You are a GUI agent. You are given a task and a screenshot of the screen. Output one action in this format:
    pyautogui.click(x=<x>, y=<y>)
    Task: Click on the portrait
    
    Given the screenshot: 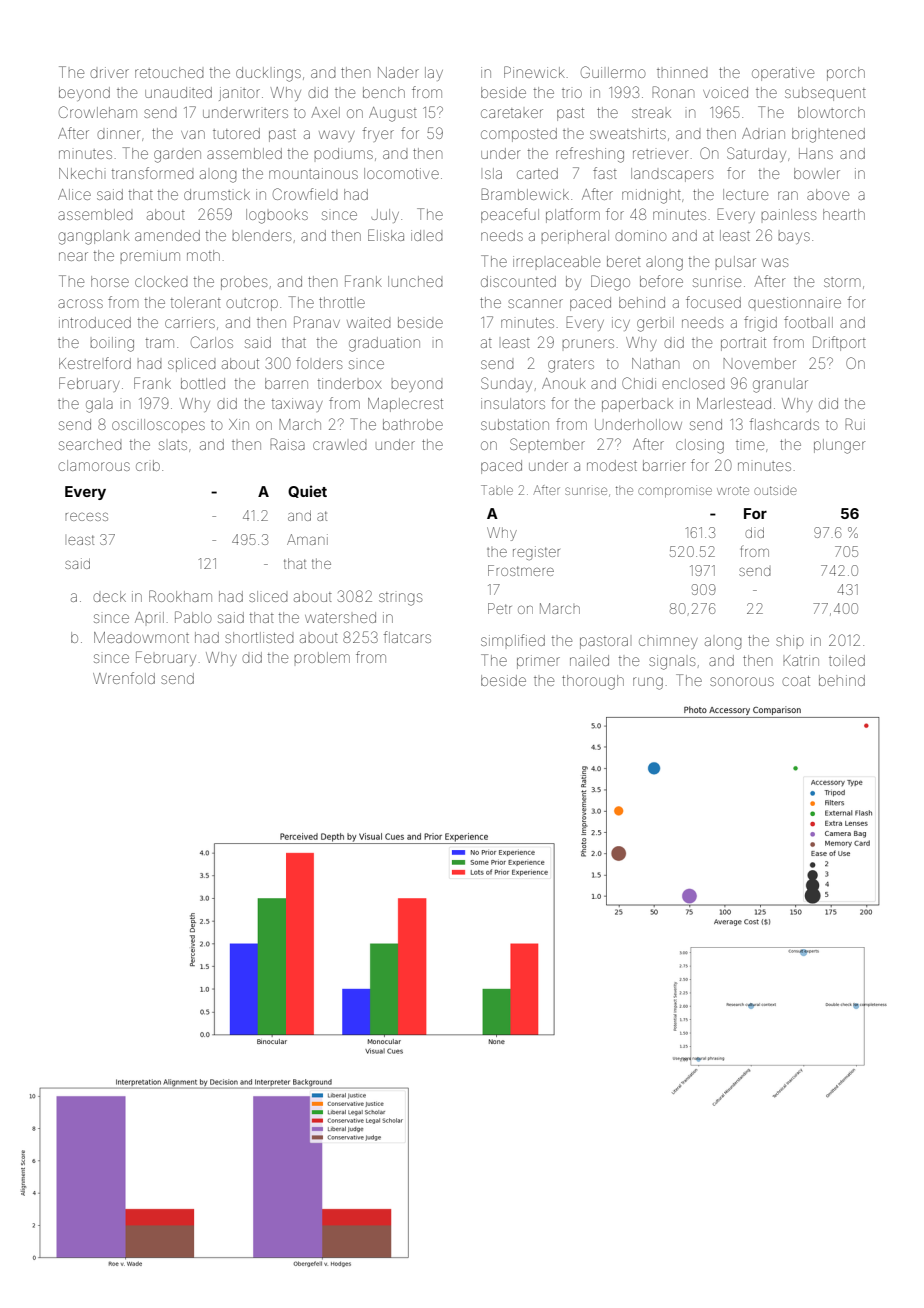 What is the action you would take?
    pyautogui.click(x=743, y=344)
